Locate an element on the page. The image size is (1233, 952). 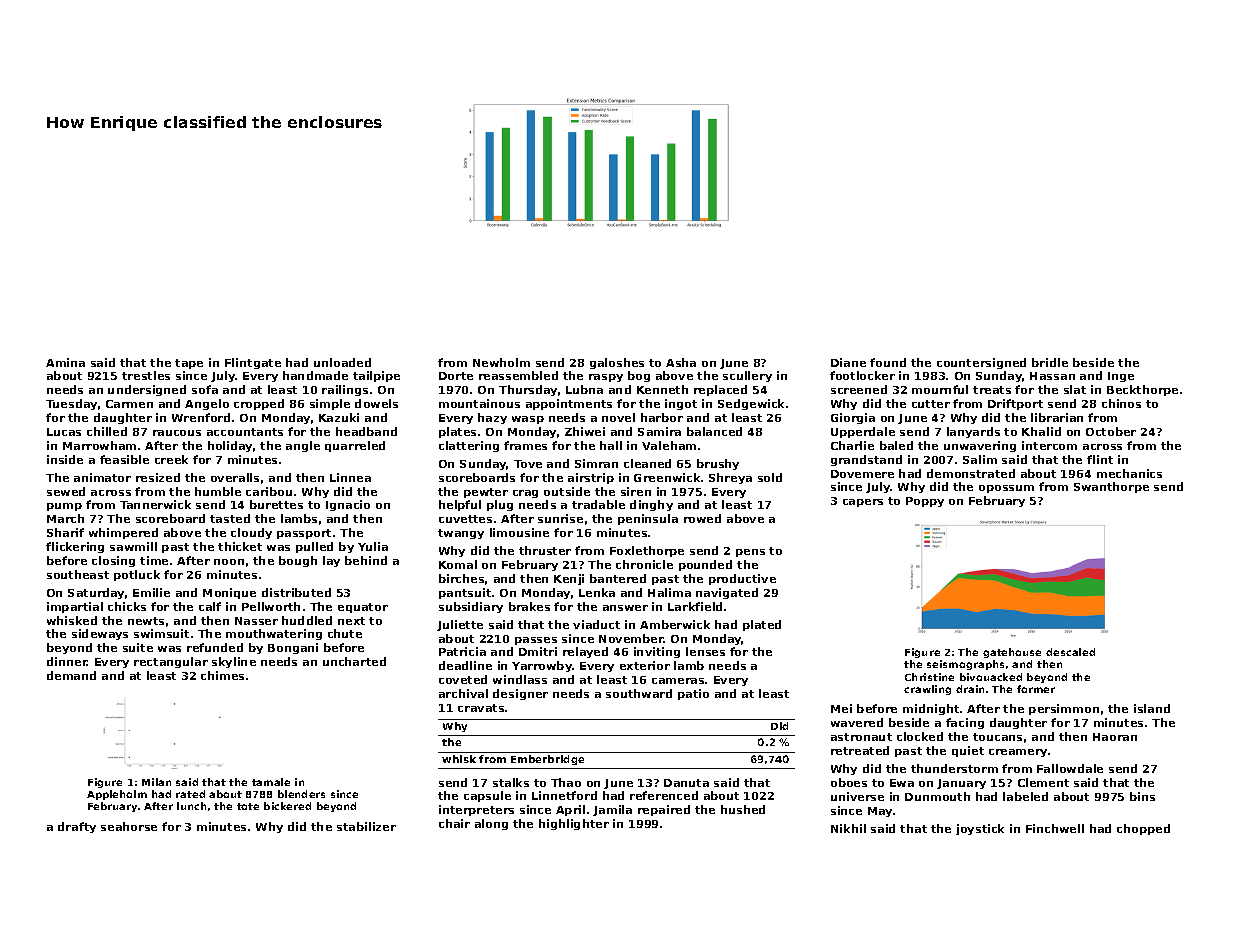
plated is located at coordinates (762, 625).
